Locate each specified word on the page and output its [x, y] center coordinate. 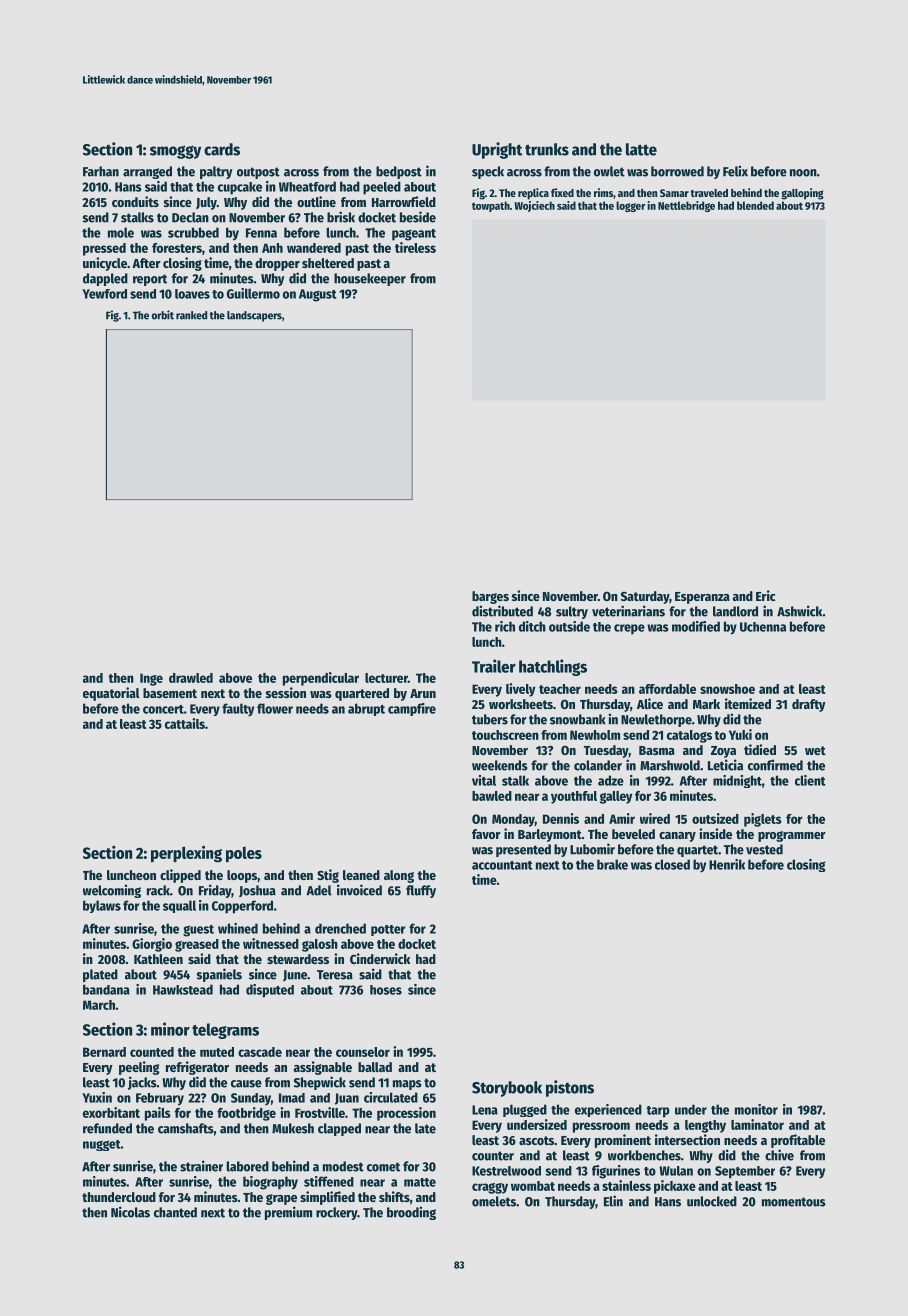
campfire [412, 709]
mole [121, 232]
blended [755, 205]
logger [630, 206]
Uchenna [763, 627]
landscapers [254, 316]
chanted [175, 1212]
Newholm [595, 735]
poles [244, 855]
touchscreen [505, 735]
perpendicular [321, 679]
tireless [415, 247]
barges [490, 597]
